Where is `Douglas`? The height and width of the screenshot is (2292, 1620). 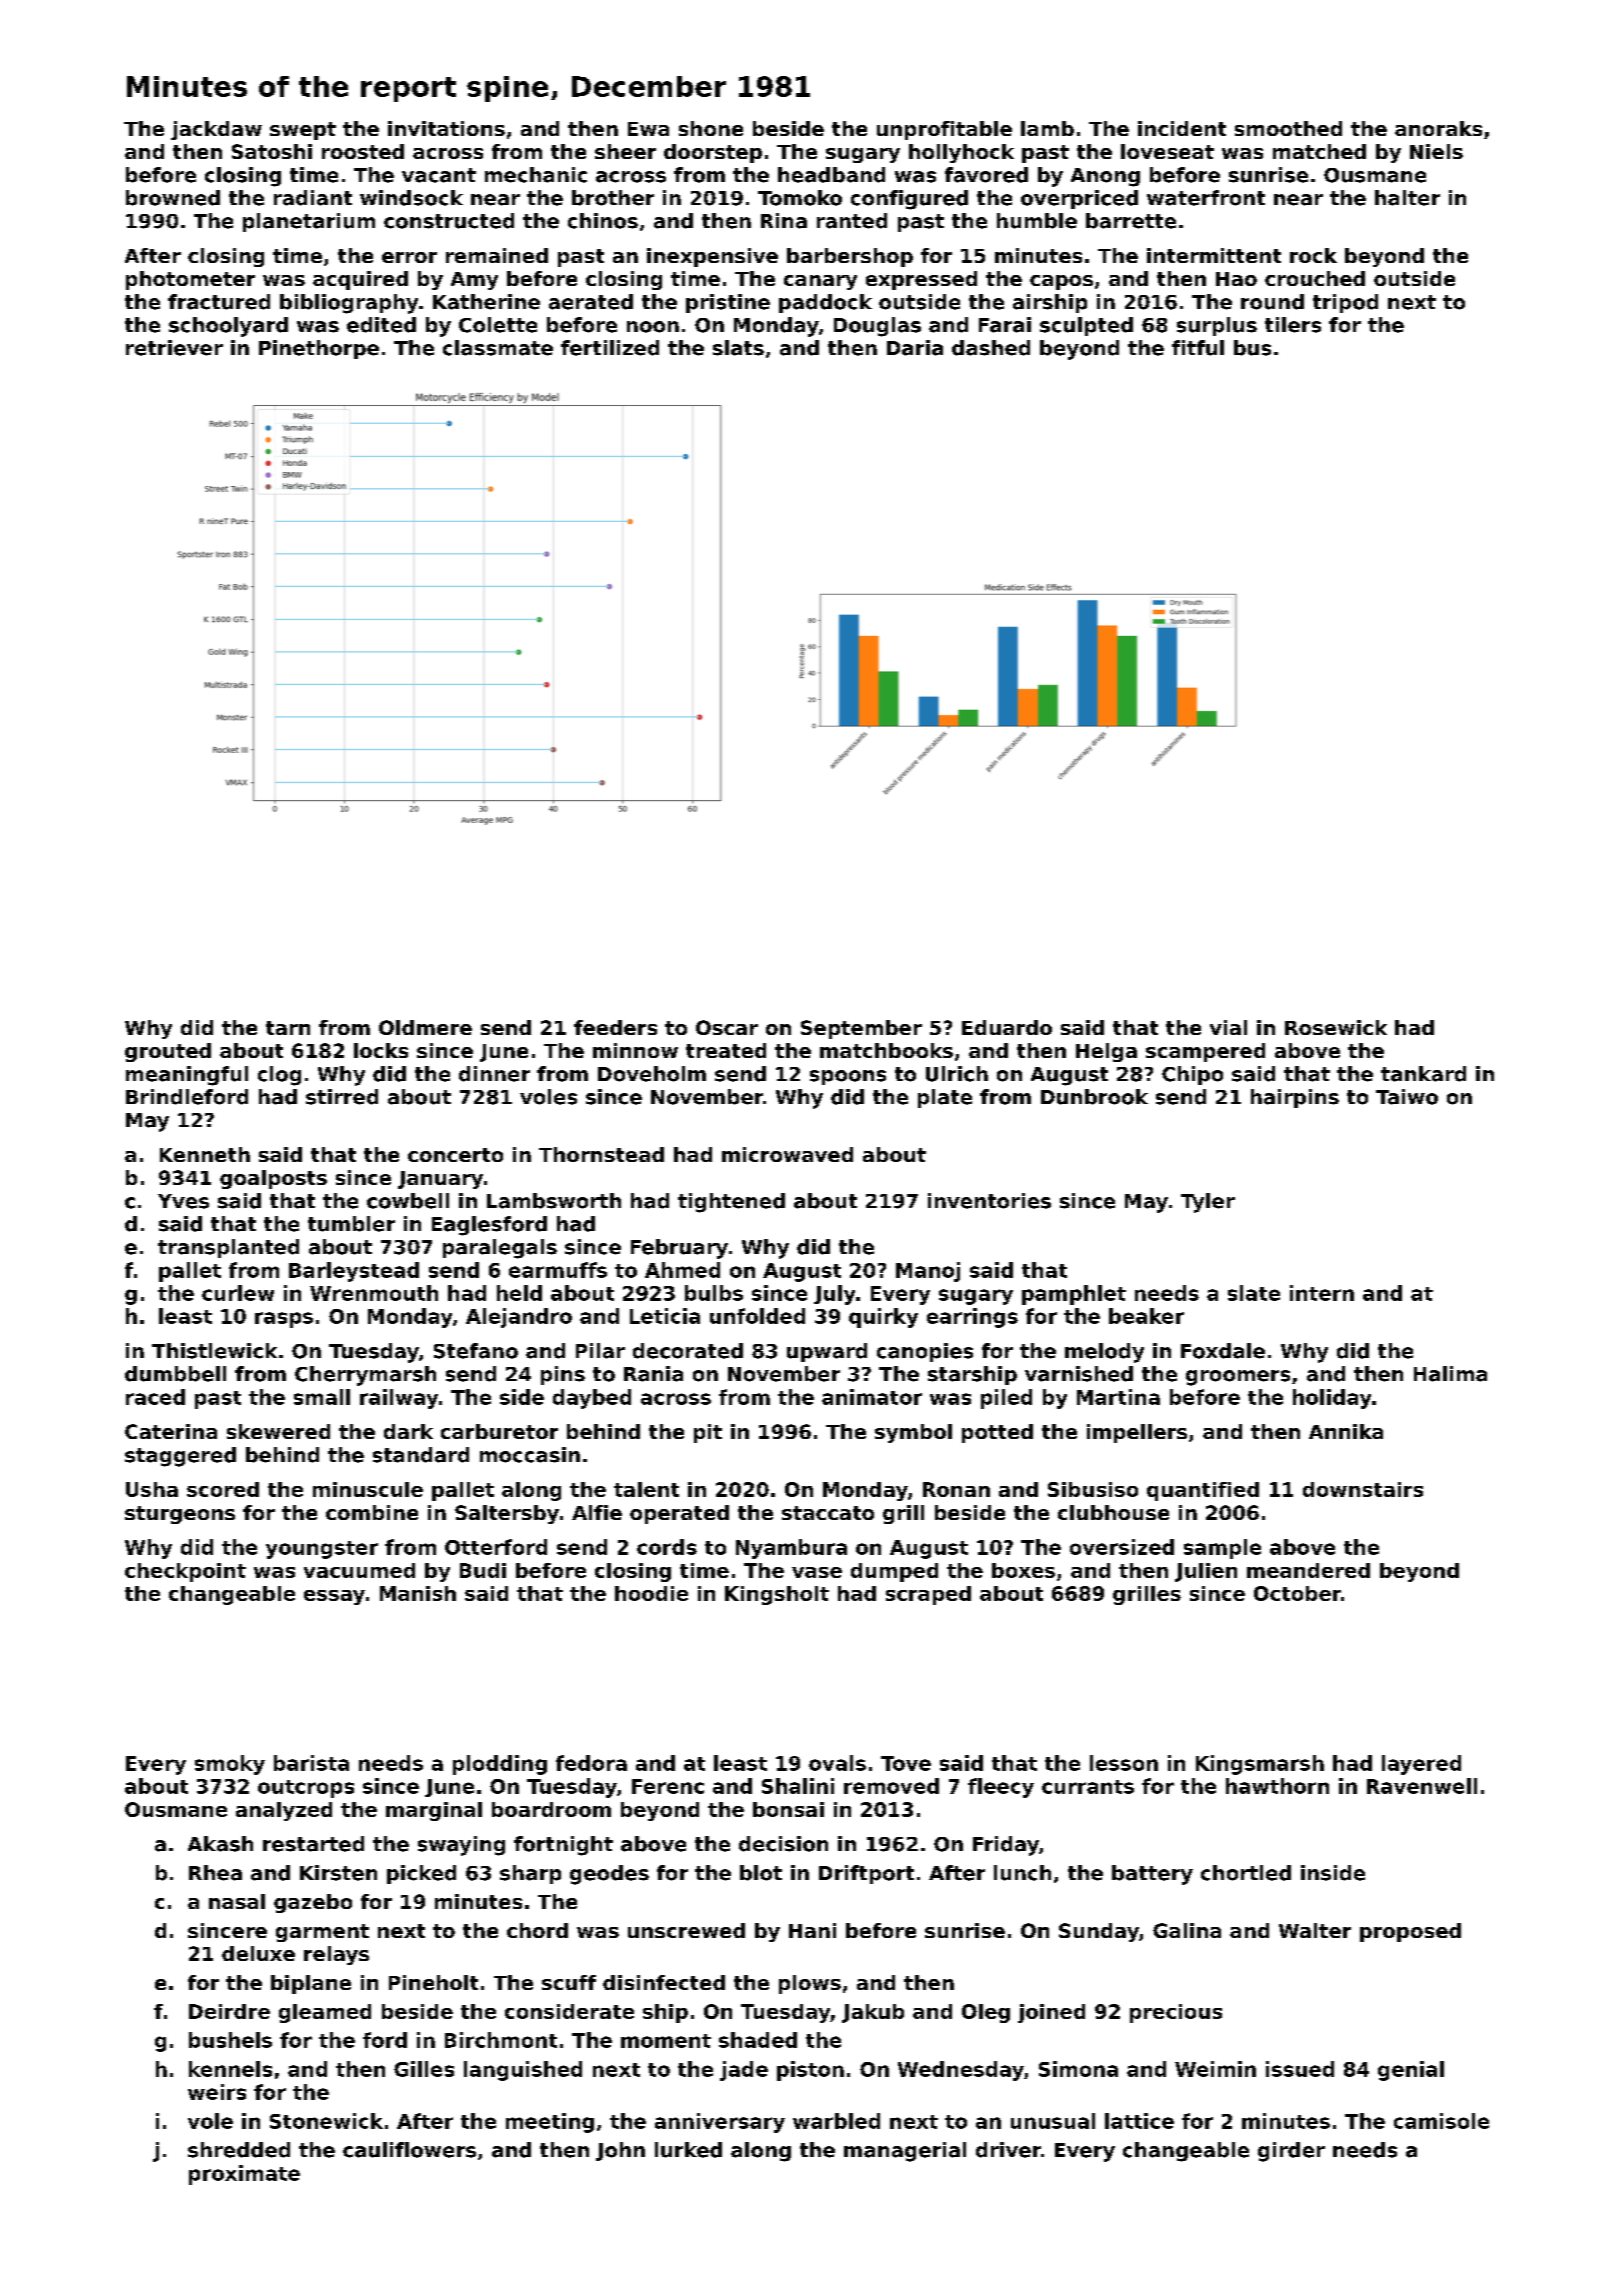 Douglas is located at coordinates (877, 327).
